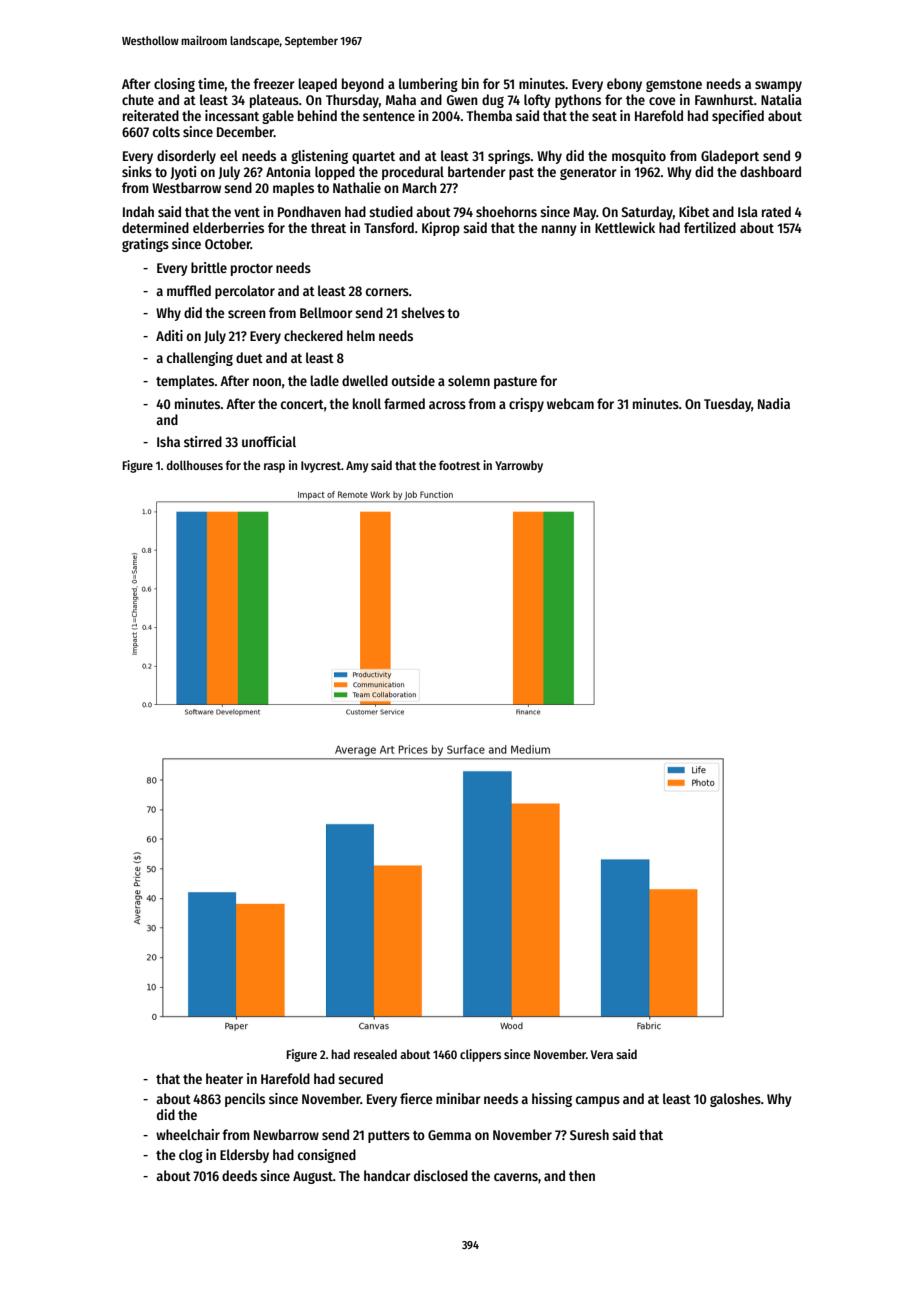  Describe the element at coordinates (462, 100) in the screenshot. I see `Gwen` at that location.
